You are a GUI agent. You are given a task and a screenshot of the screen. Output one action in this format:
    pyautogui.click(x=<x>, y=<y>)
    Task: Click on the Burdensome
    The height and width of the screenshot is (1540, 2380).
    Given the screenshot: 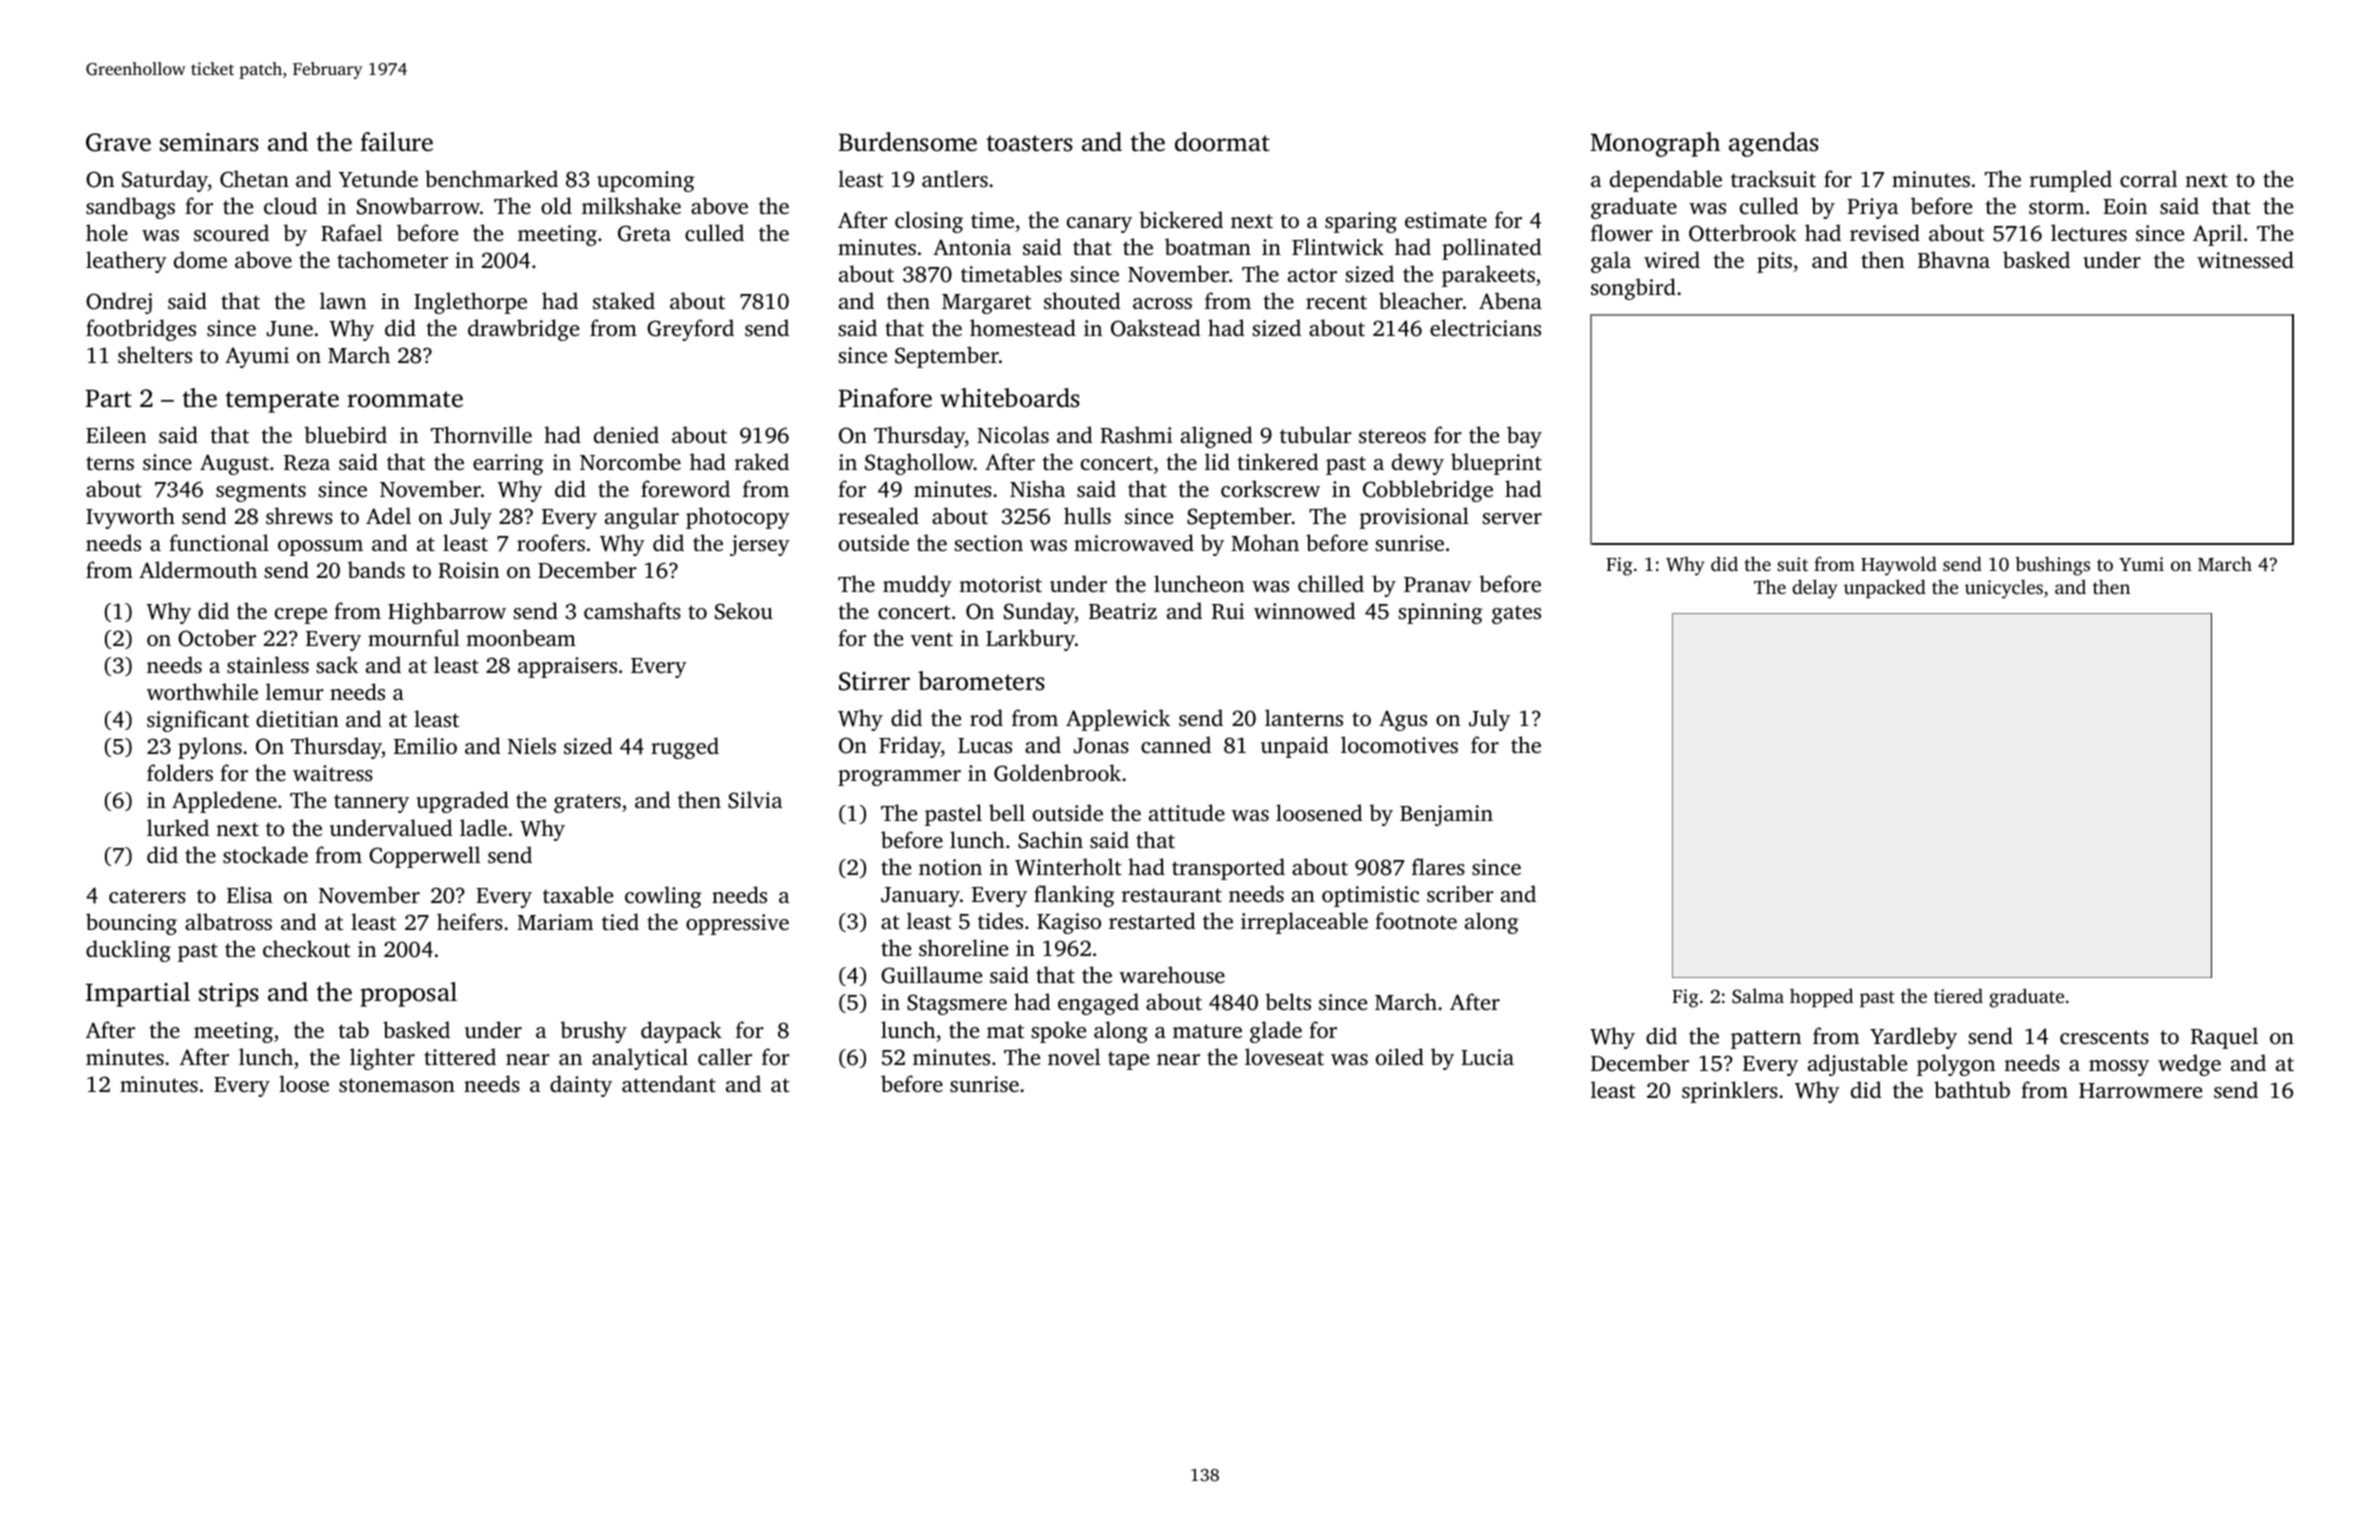 What is the action you would take?
    pyautogui.click(x=908, y=142)
